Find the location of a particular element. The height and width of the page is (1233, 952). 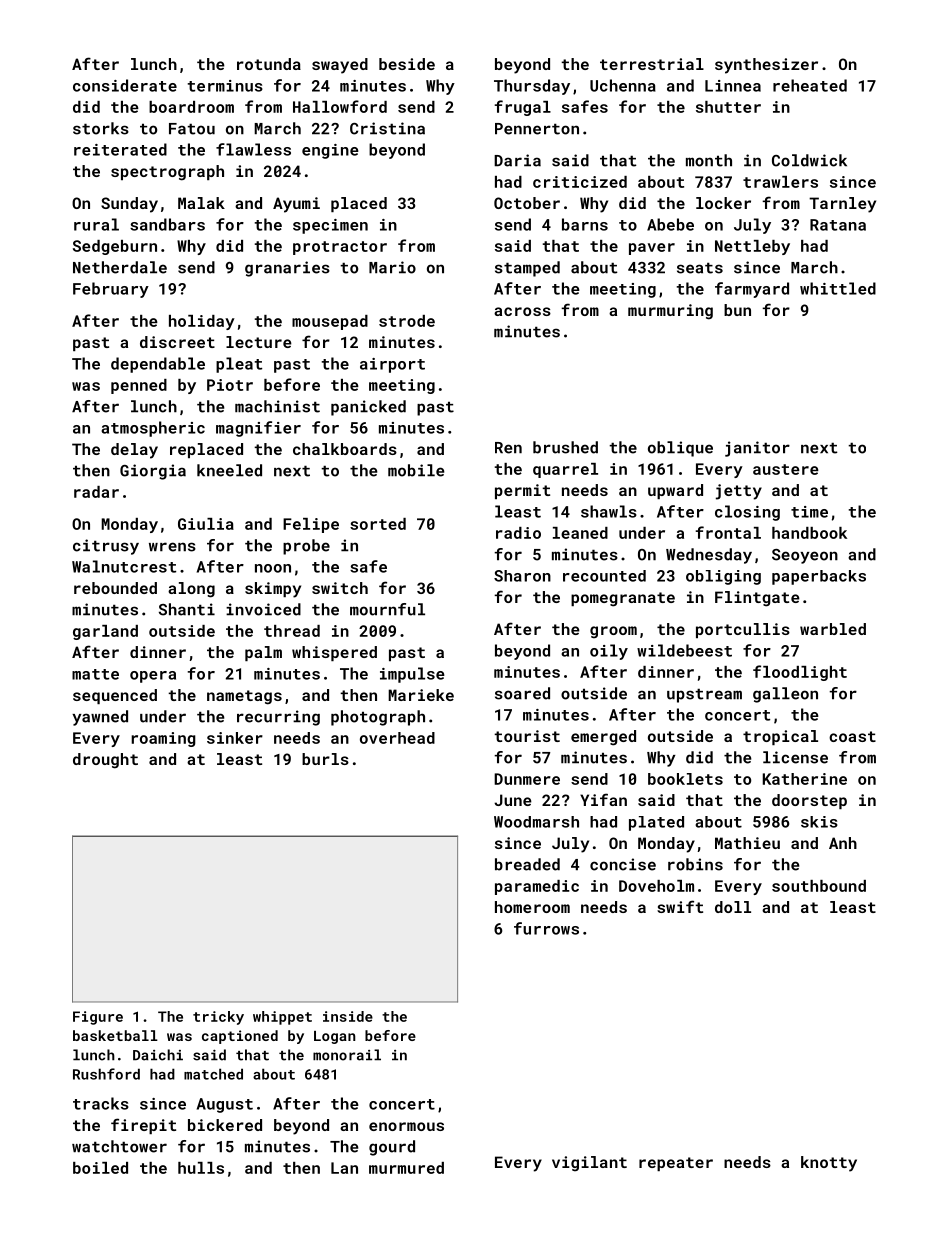

panicked is located at coordinates (368, 408).
